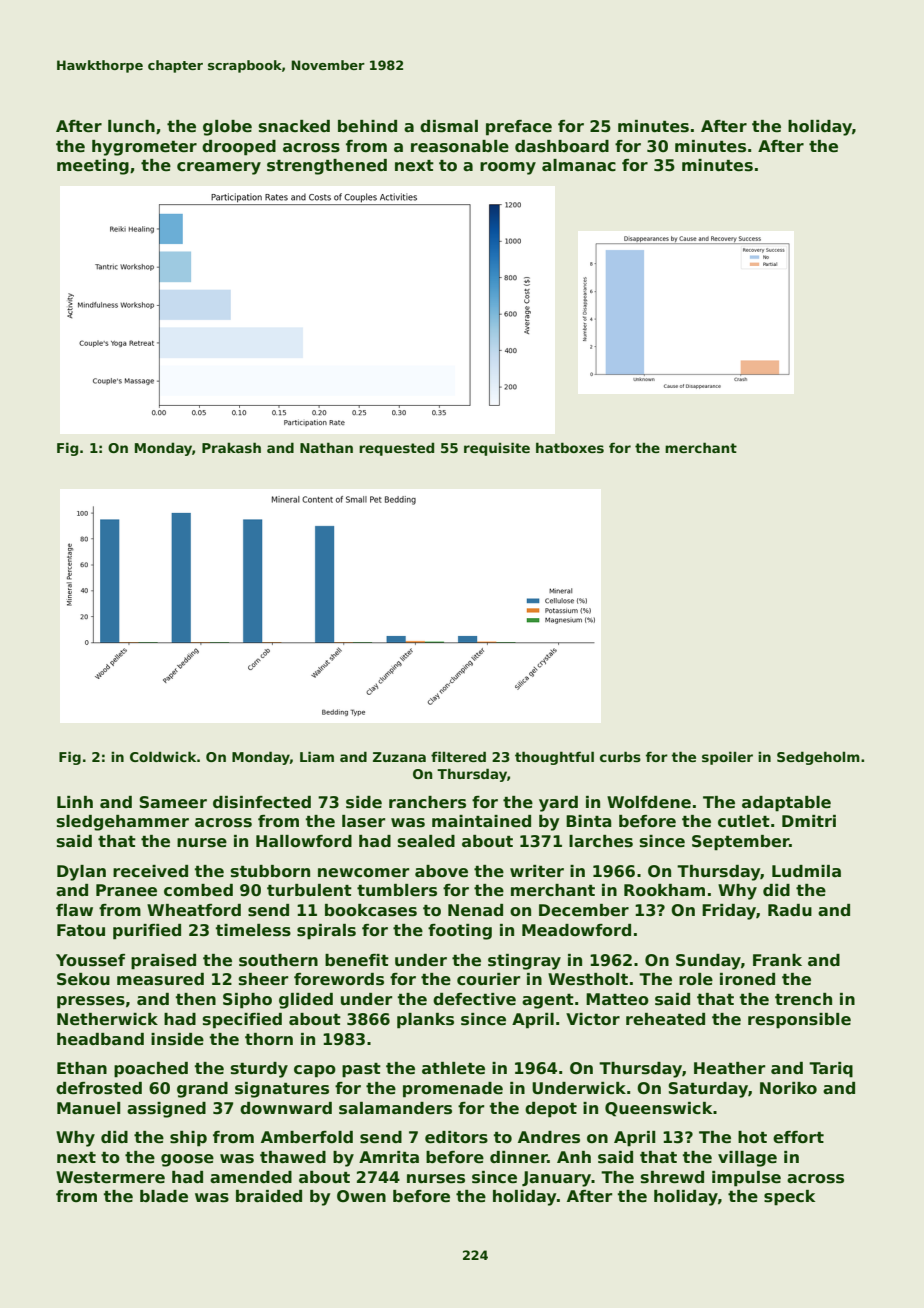  Describe the element at coordinates (818, 758) in the screenshot. I see `Sedgeholm` at that location.
